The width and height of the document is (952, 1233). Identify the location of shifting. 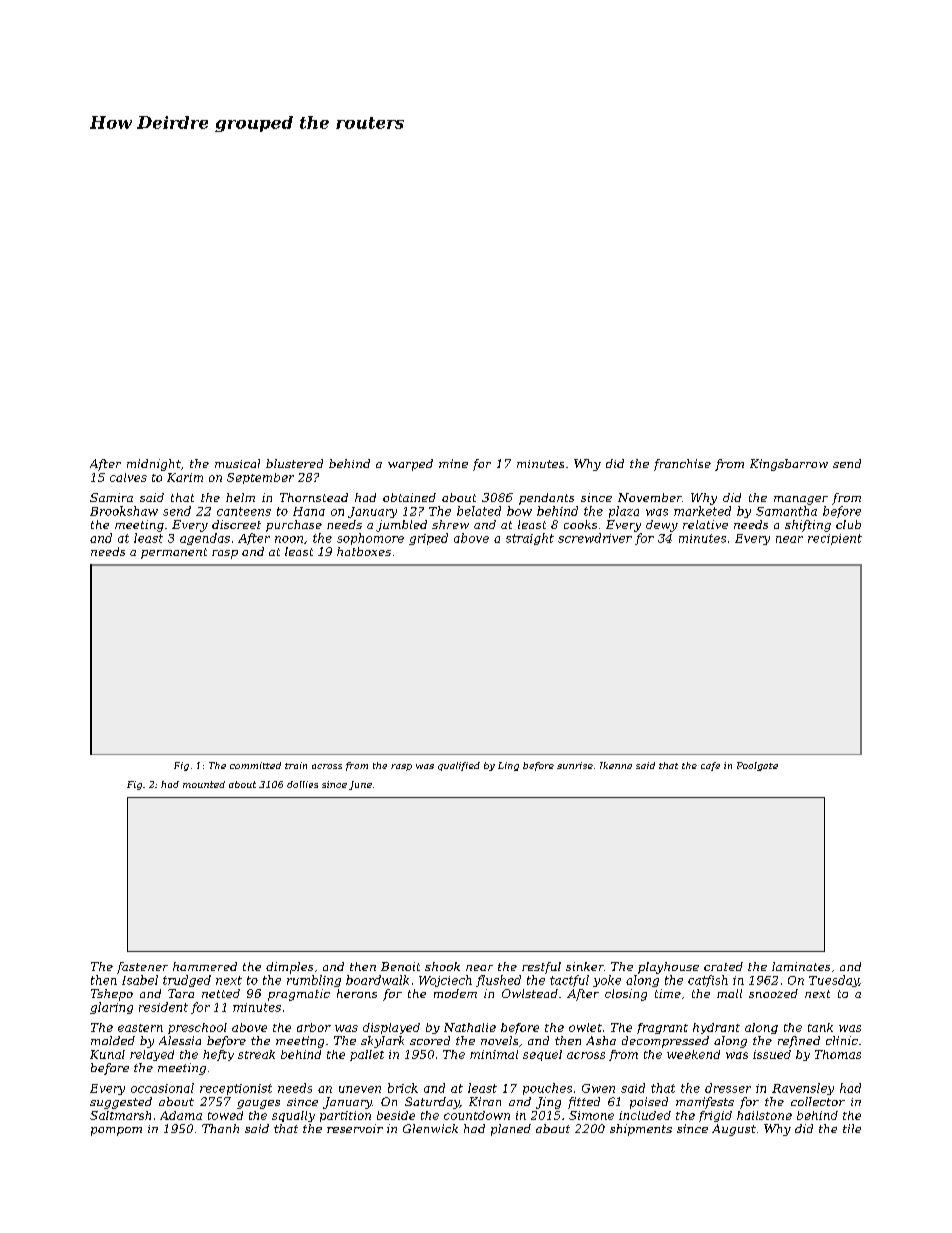
(808, 526).
